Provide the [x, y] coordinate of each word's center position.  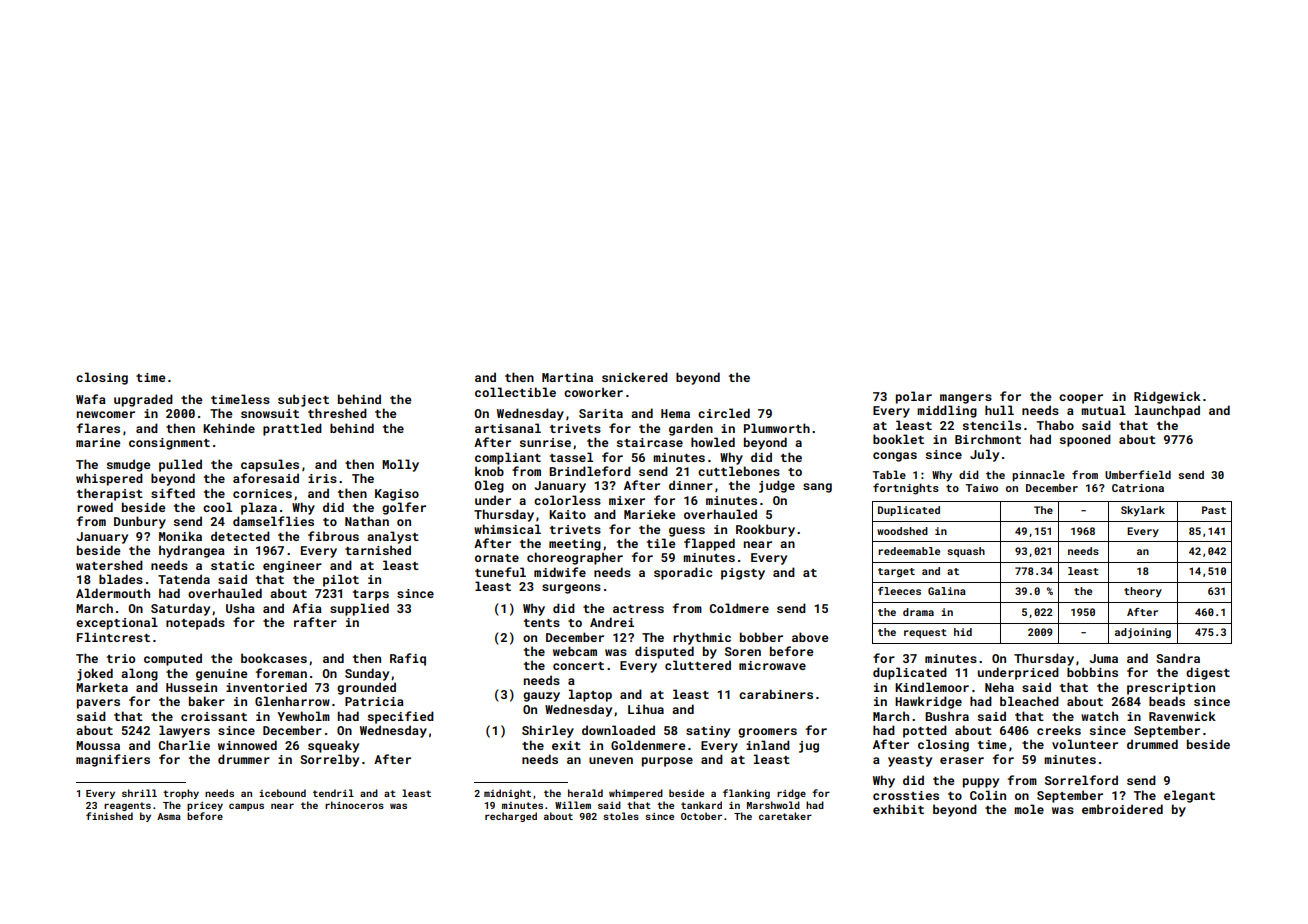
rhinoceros [354, 805]
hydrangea [192, 551]
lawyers [184, 731]
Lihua [646, 709]
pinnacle [1038, 476]
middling [947, 411]
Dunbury [140, 522]
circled [724, 413]
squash [966, 552]
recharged [511, 817]
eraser [962, 760]
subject [303, 400]
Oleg [489, 486]
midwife [560, 572]
